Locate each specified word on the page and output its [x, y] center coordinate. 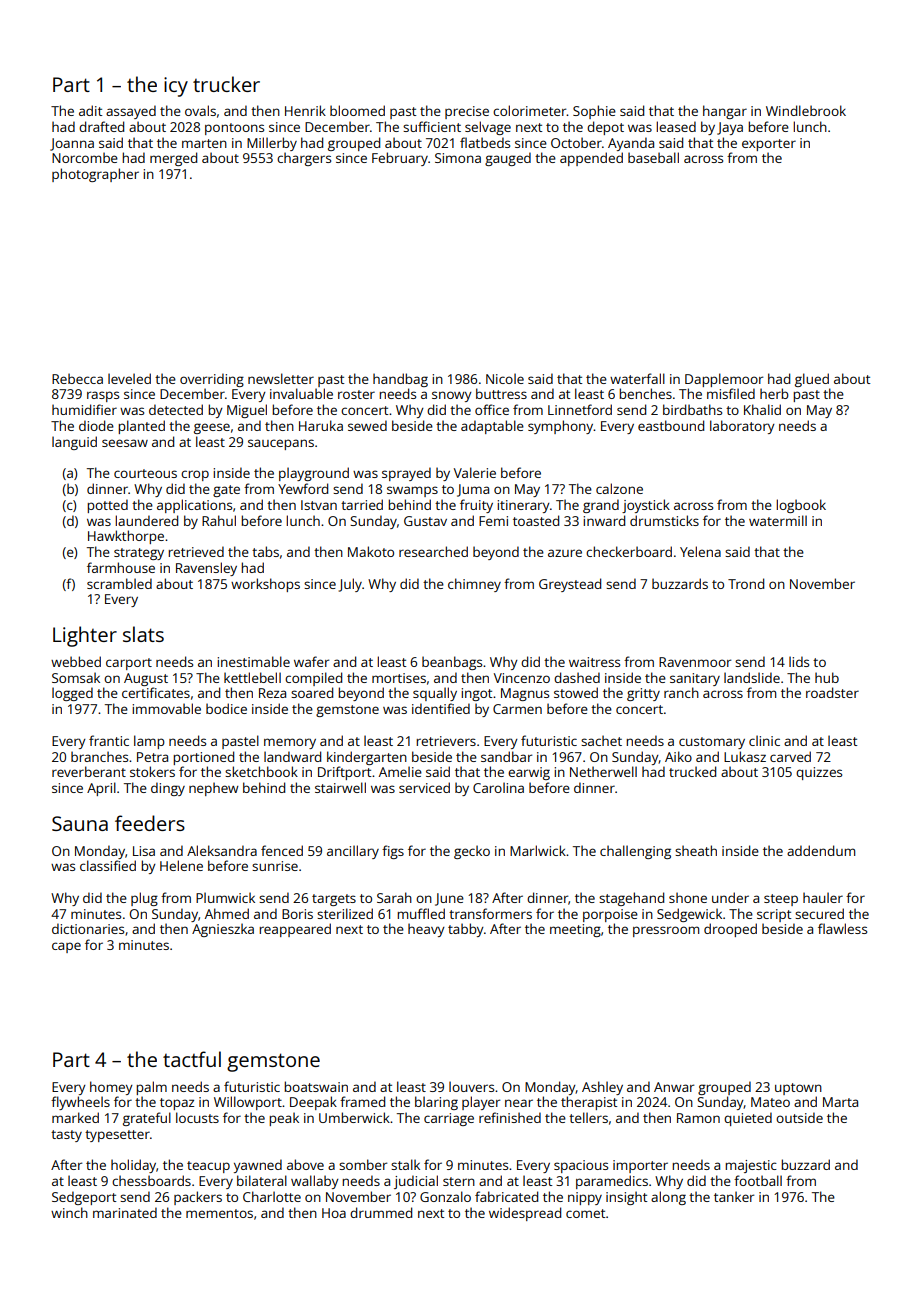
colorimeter [530, 110]
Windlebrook [806, 110]
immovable [166, 708]
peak [284, 1119]
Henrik [305, 110]
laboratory [742, 427]
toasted [536, 520]
